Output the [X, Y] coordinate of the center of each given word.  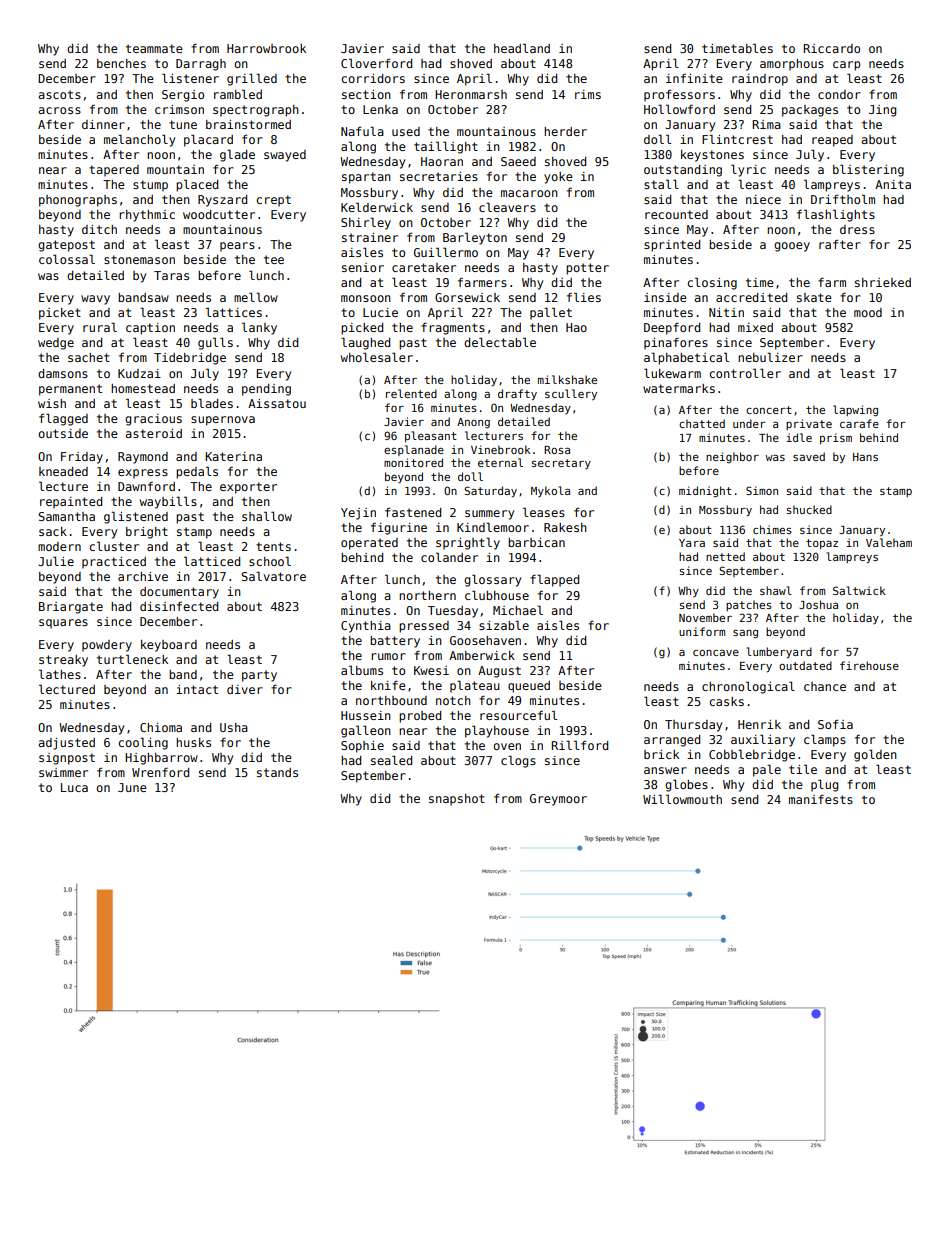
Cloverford [376, 63]
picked [362, 329]
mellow [256, 297]
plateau [475, 686]
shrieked [883, 282]
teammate [154, 48]
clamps [825, 740]
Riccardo [832, 48]
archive [143, 576]
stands [277, 772]
